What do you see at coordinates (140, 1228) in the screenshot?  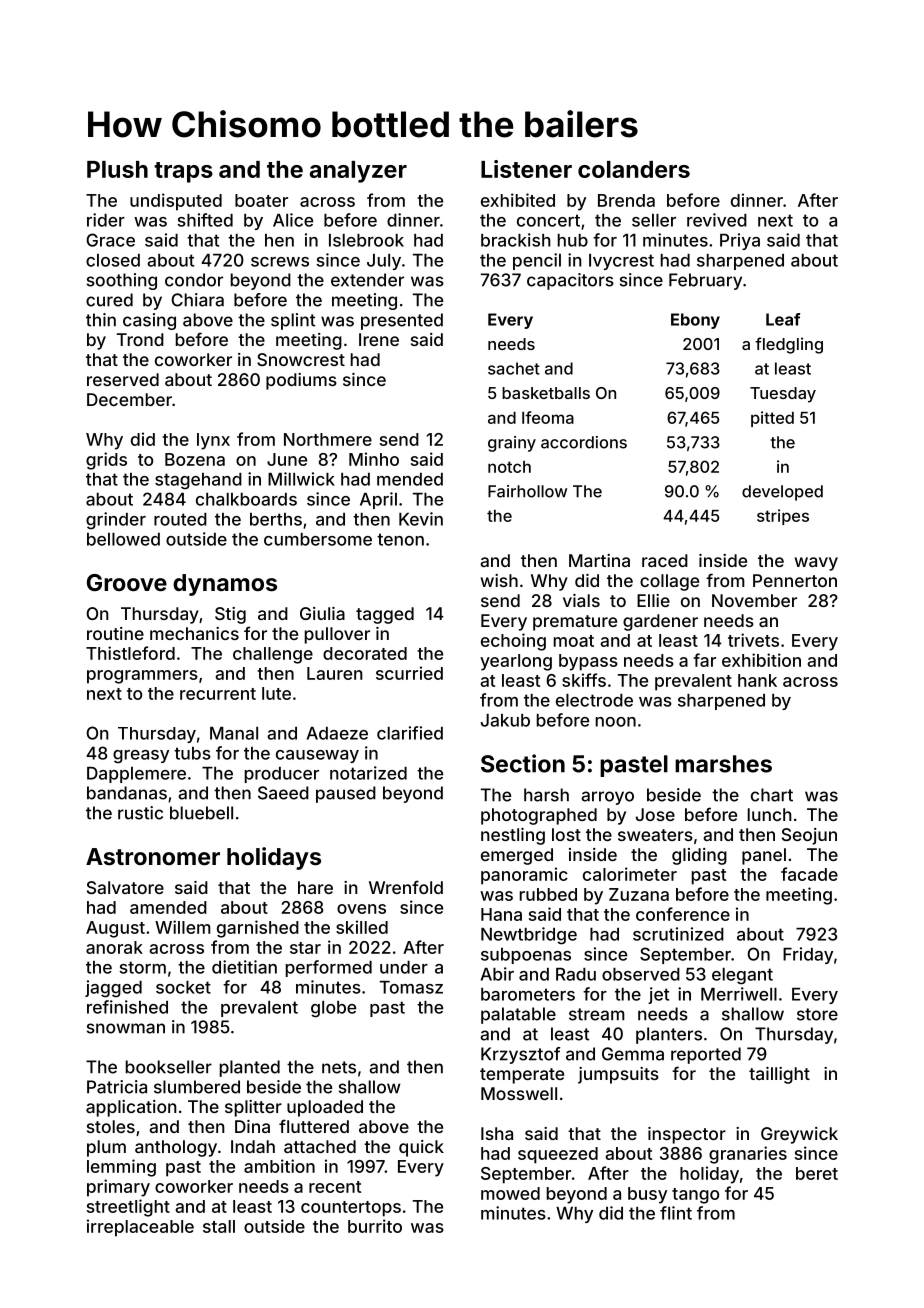 I see `irreplaceable` at bounding box center [140, 1228].
